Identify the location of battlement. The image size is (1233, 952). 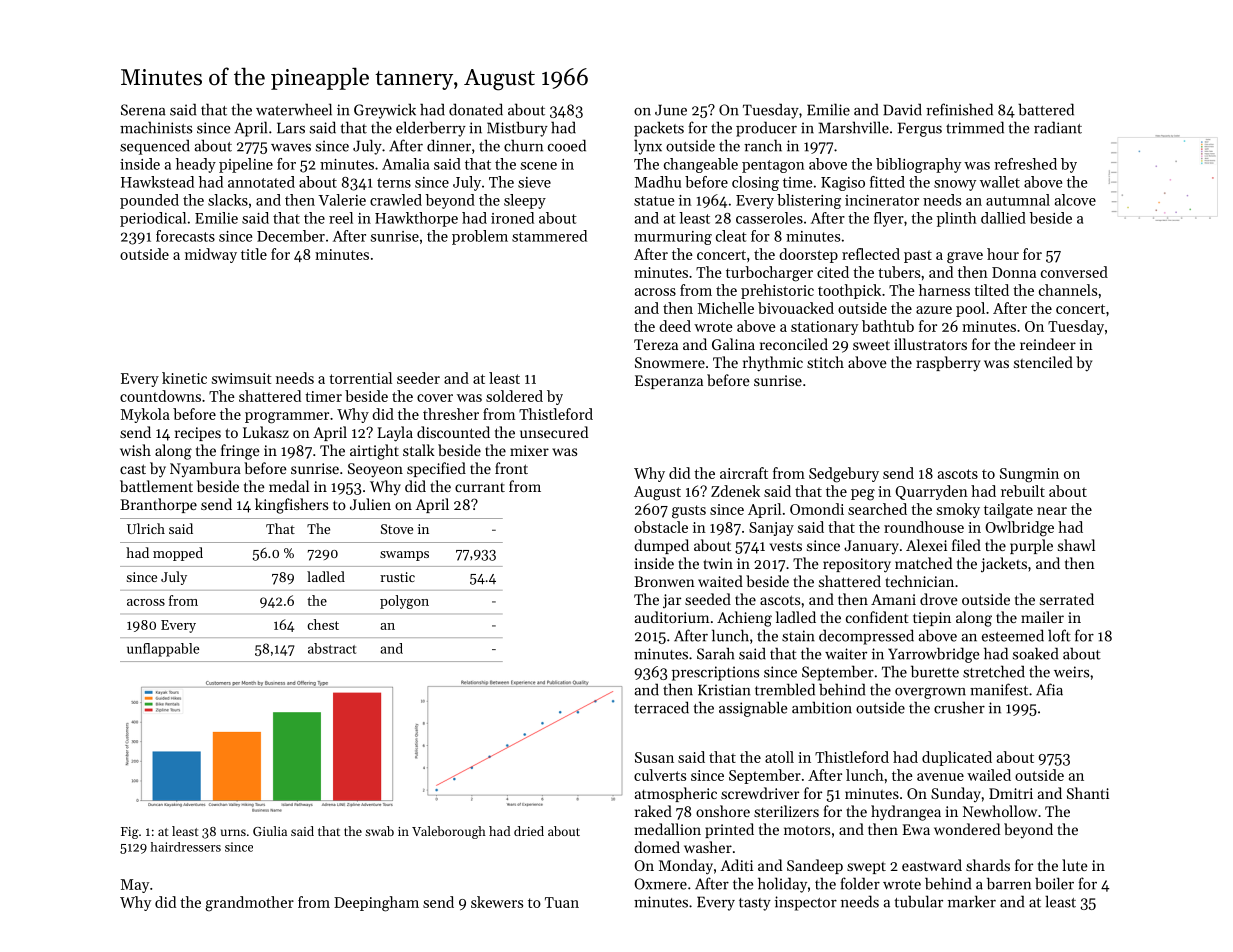
(156, 486).
